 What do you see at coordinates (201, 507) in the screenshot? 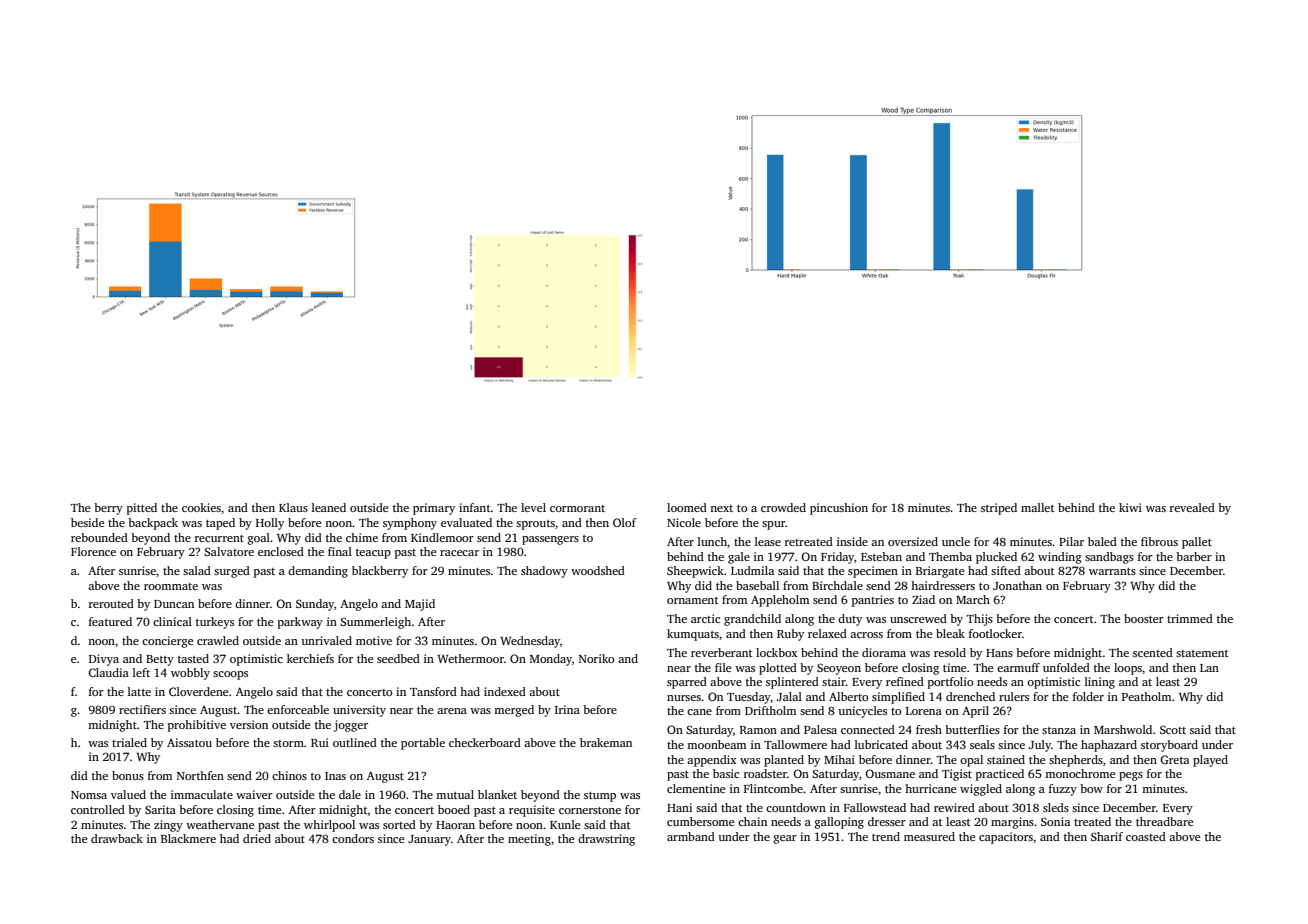
I see `cookies` at bounding box center [201, 507].
